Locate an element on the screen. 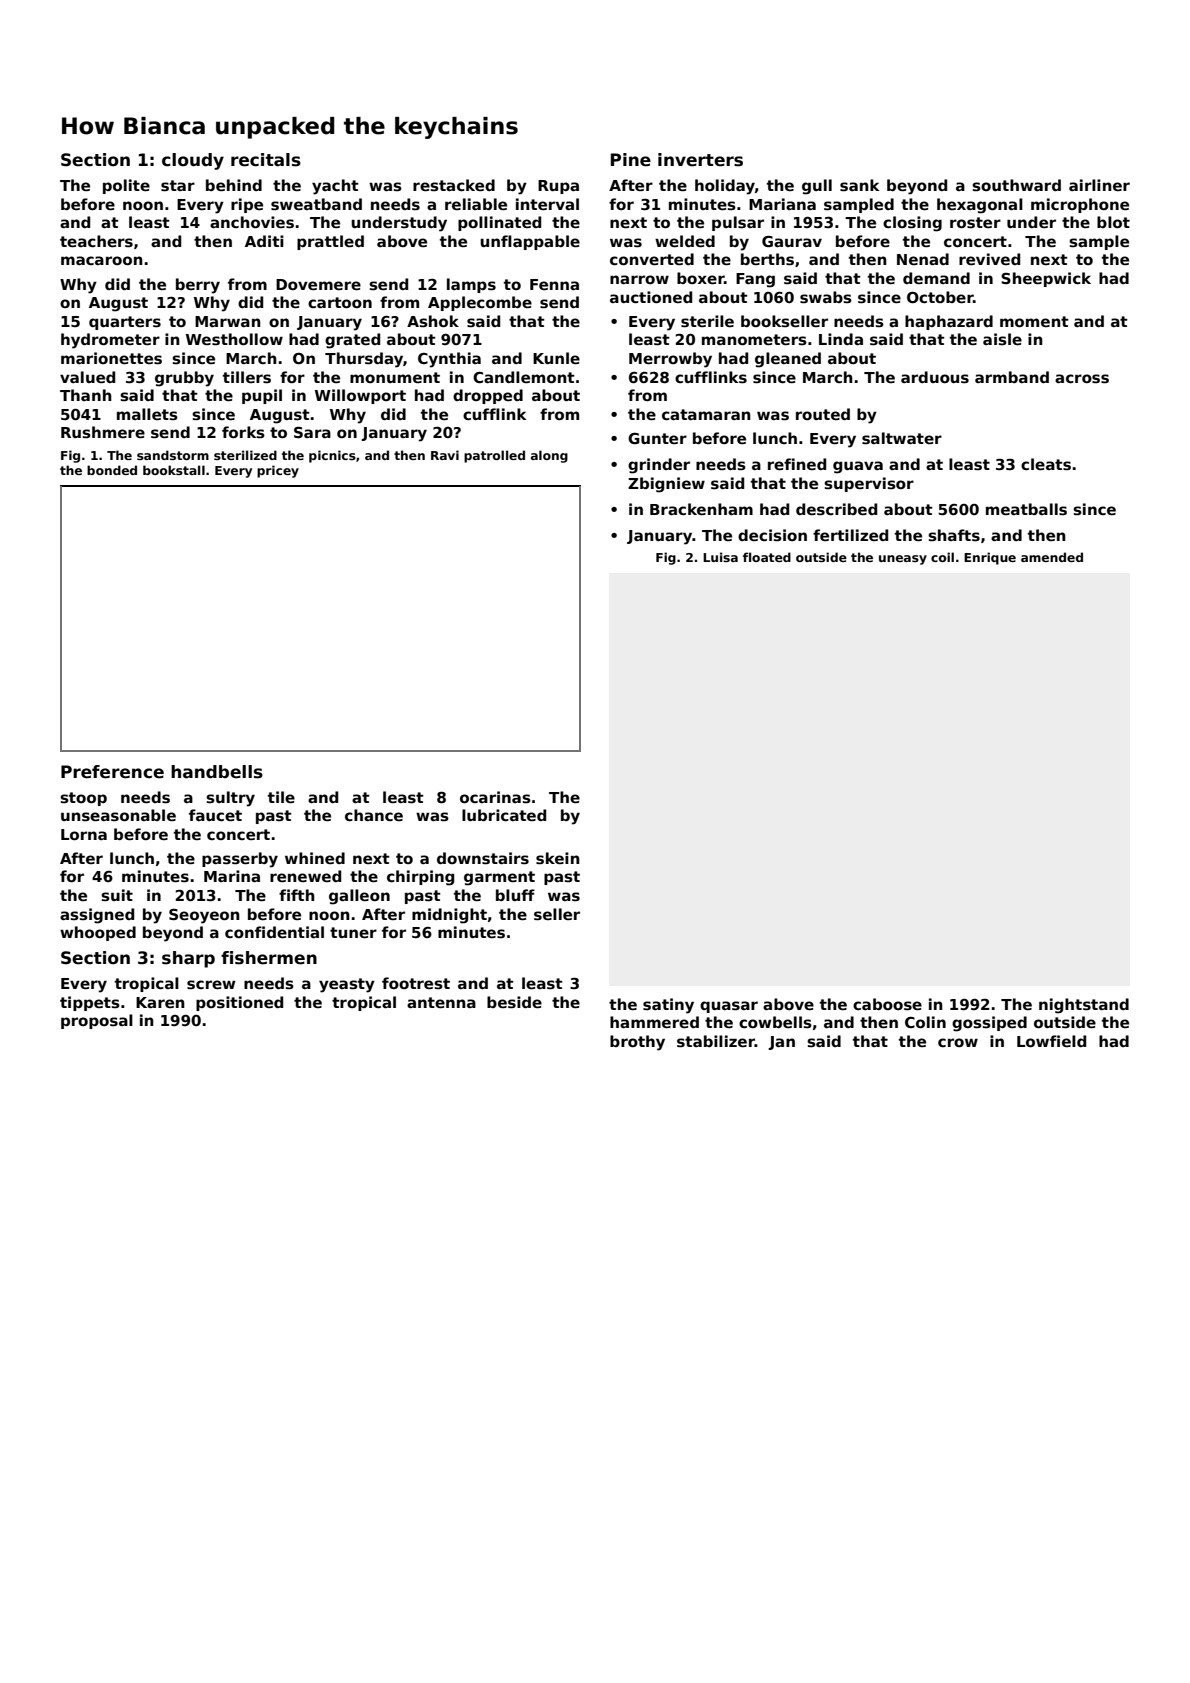 Image resolution: width=1190 pixels, height=1683 pixels. cloudy is located at coordinates (193, 161).
